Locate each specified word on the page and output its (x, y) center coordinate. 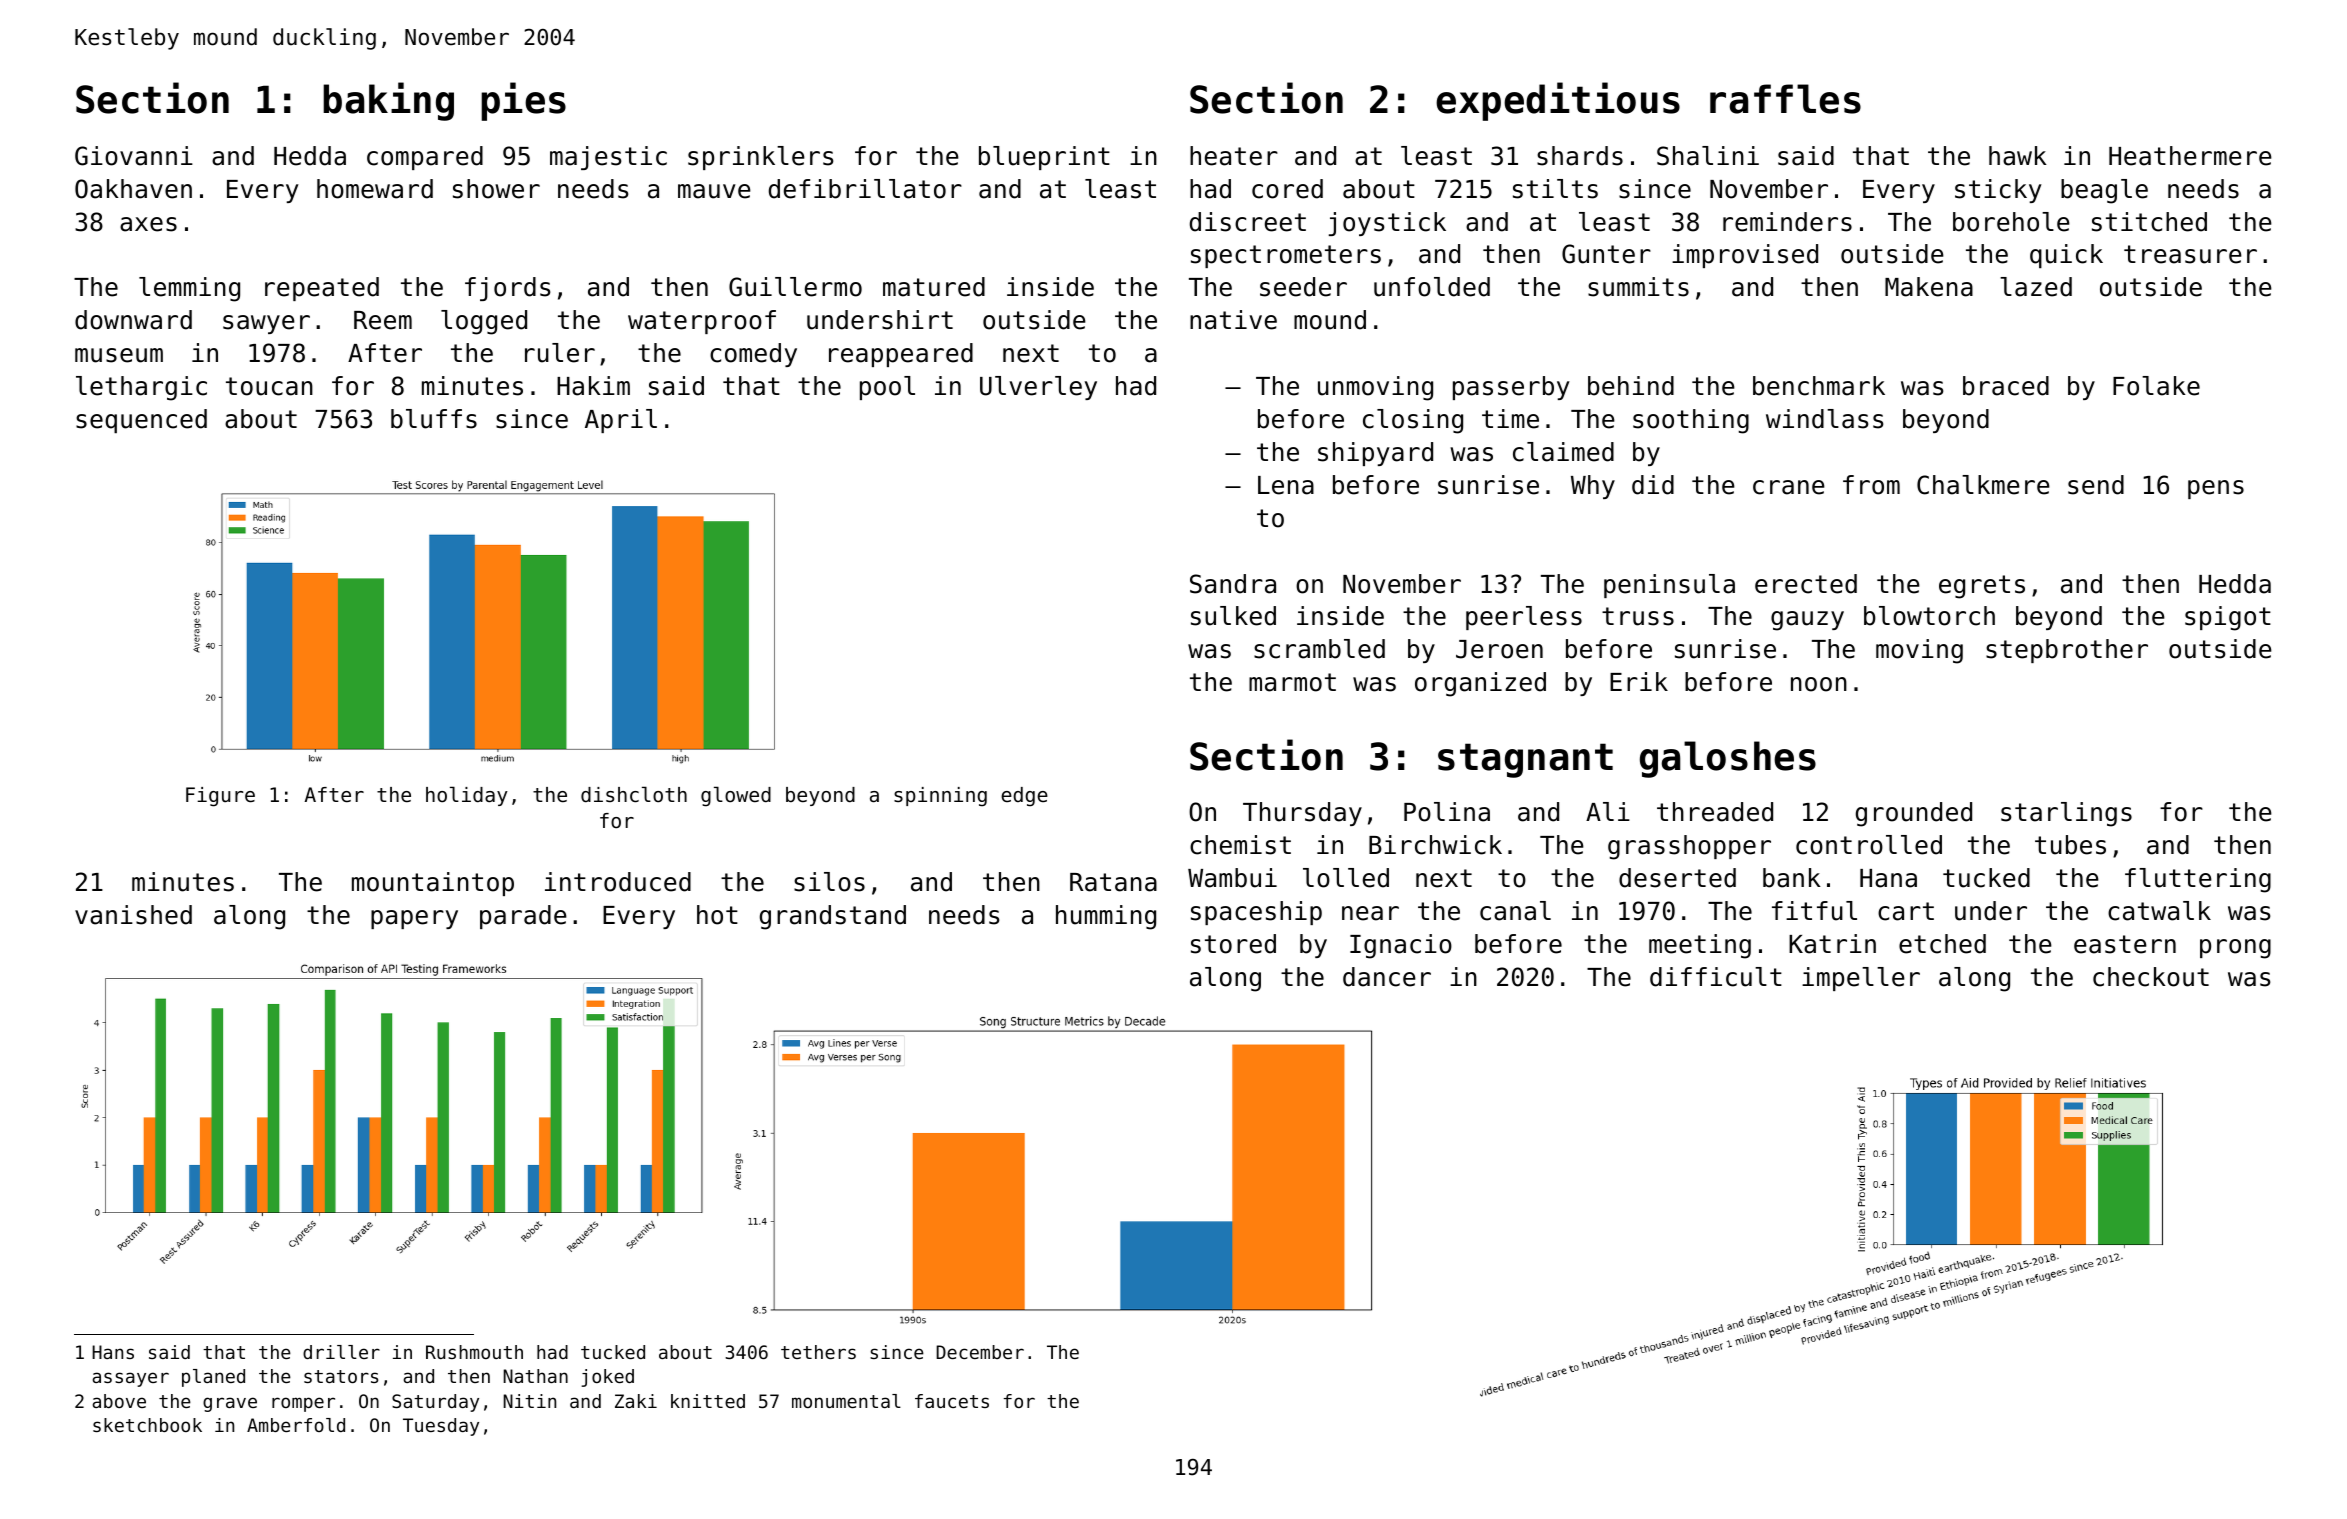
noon (1819, 684)
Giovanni (134, 156)
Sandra (1233, 584)
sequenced (141, 421)
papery (414, 919)
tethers (818, 1352)
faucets (952, 1401)
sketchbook (147, 1425)
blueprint (1044, 158)
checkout (2151, 977)
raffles (1785, 99)
